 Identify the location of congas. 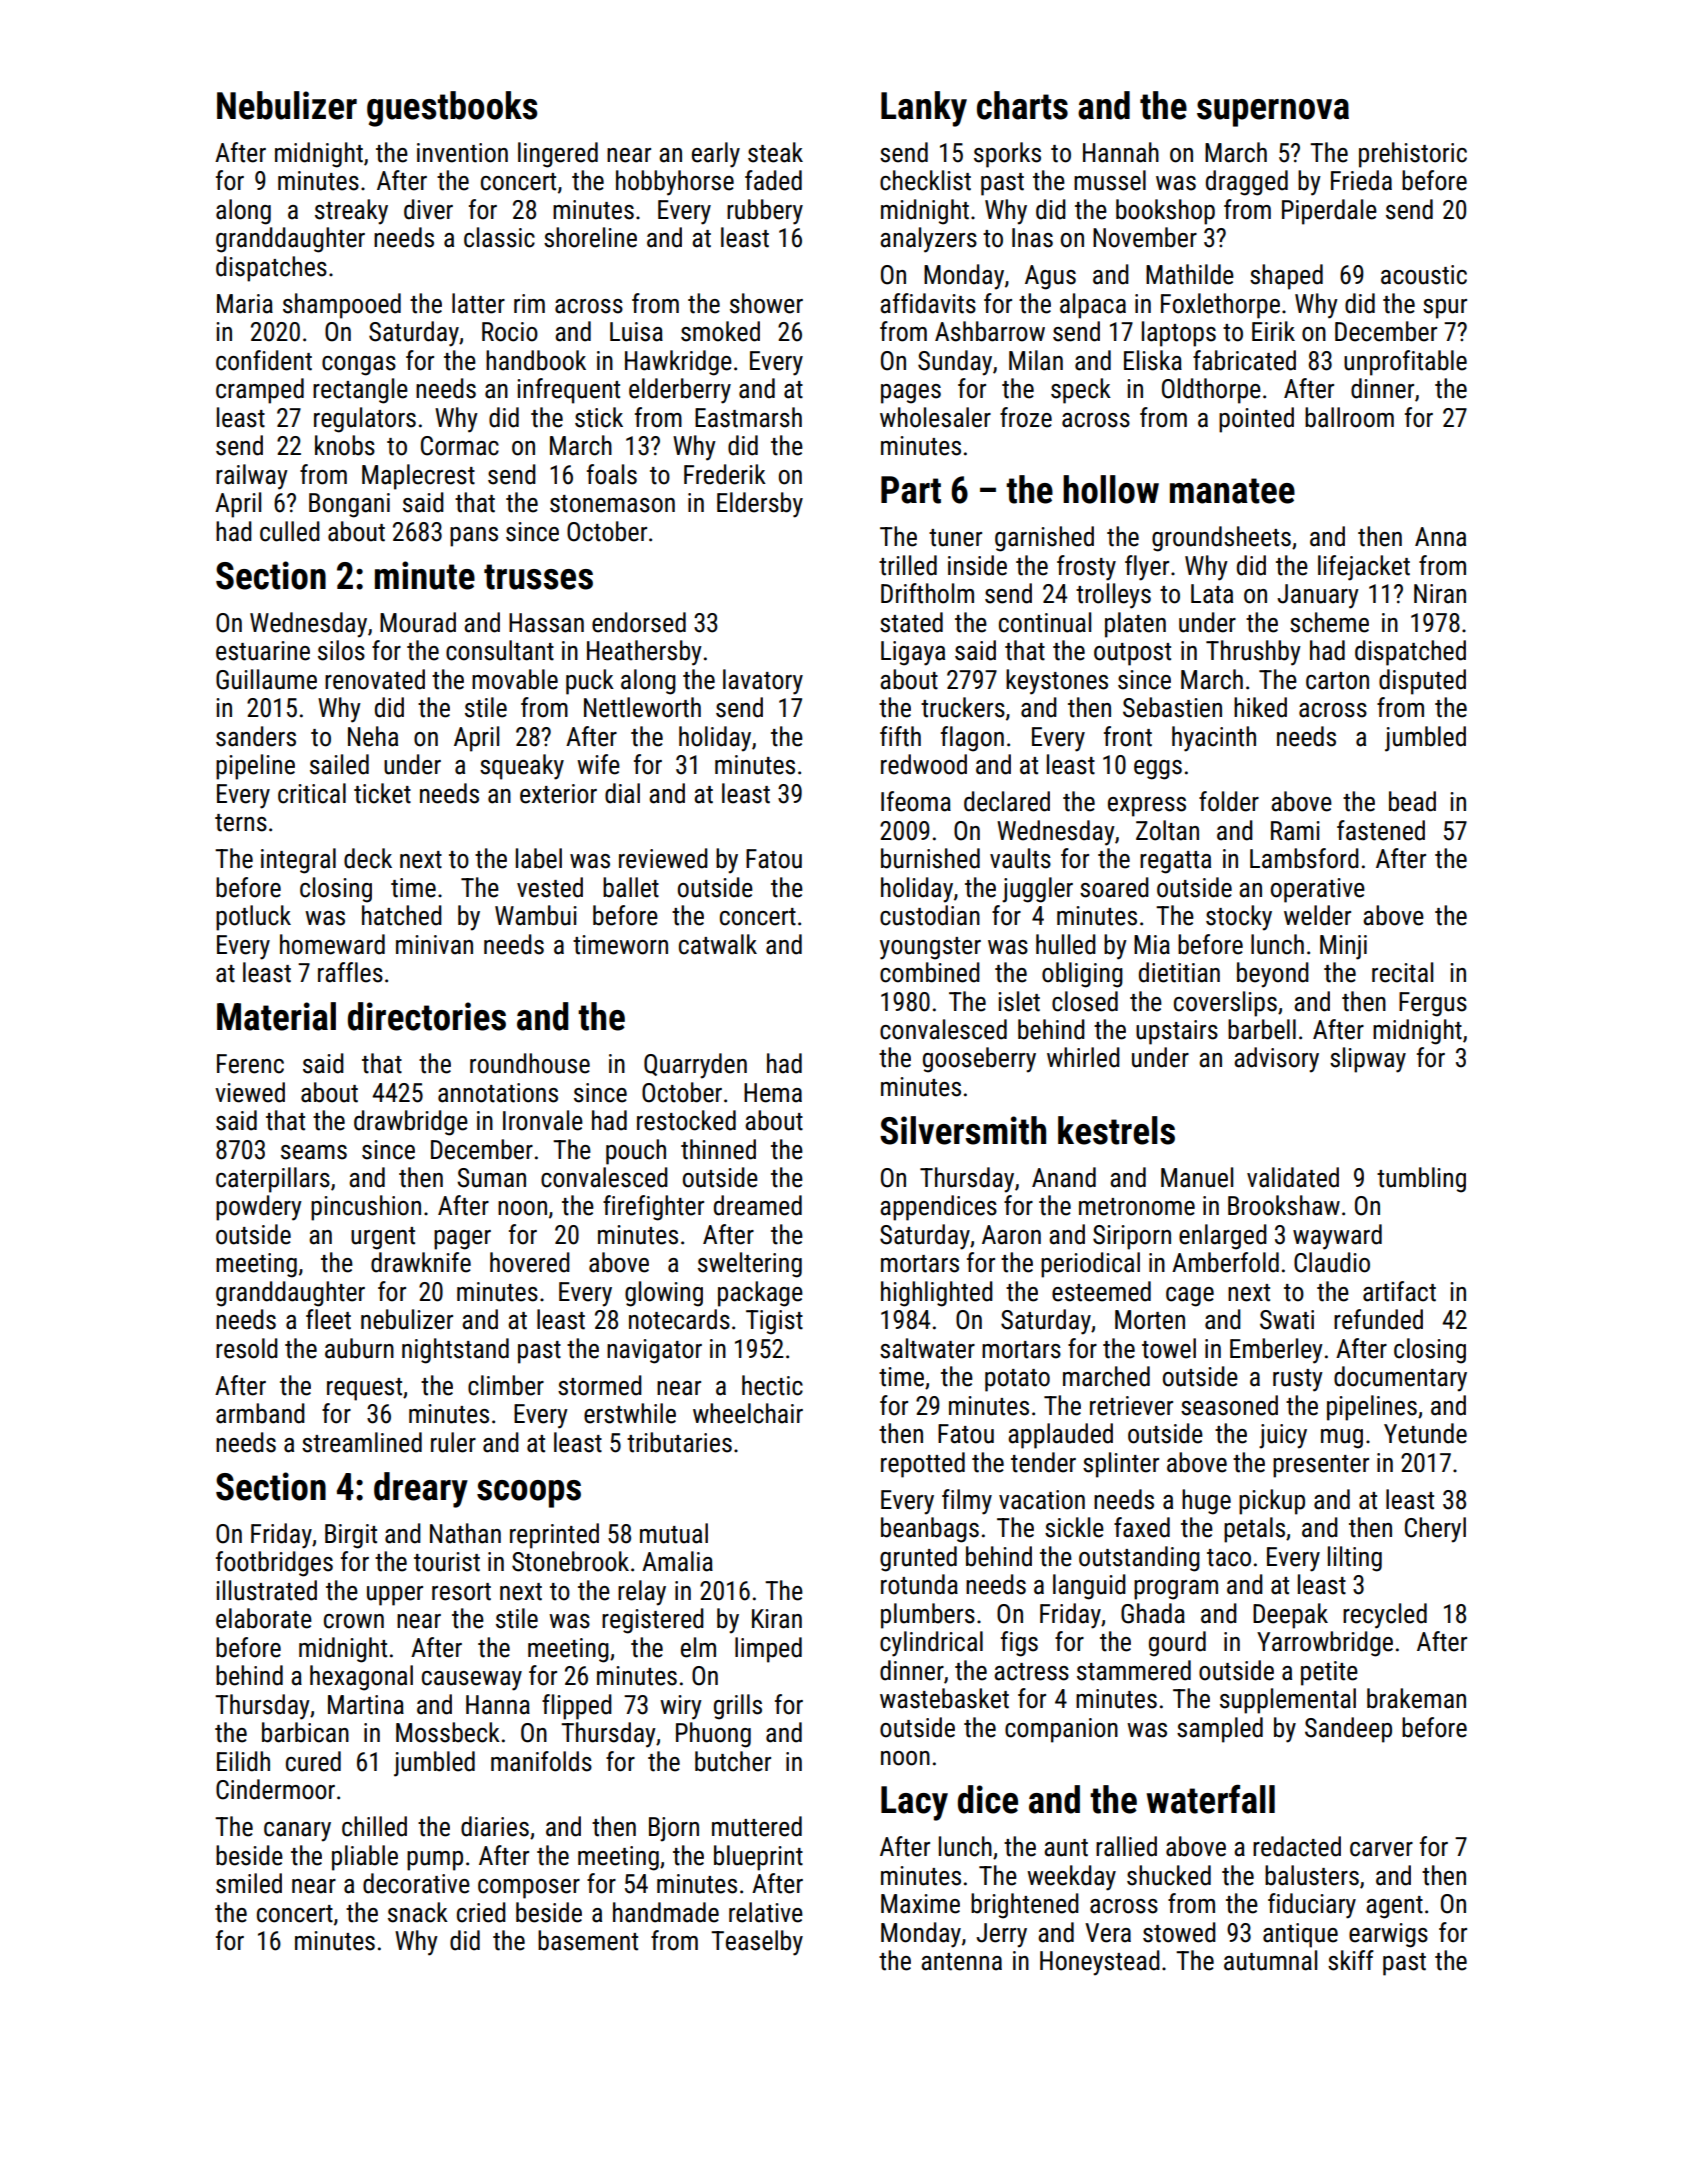
(359, 366).
